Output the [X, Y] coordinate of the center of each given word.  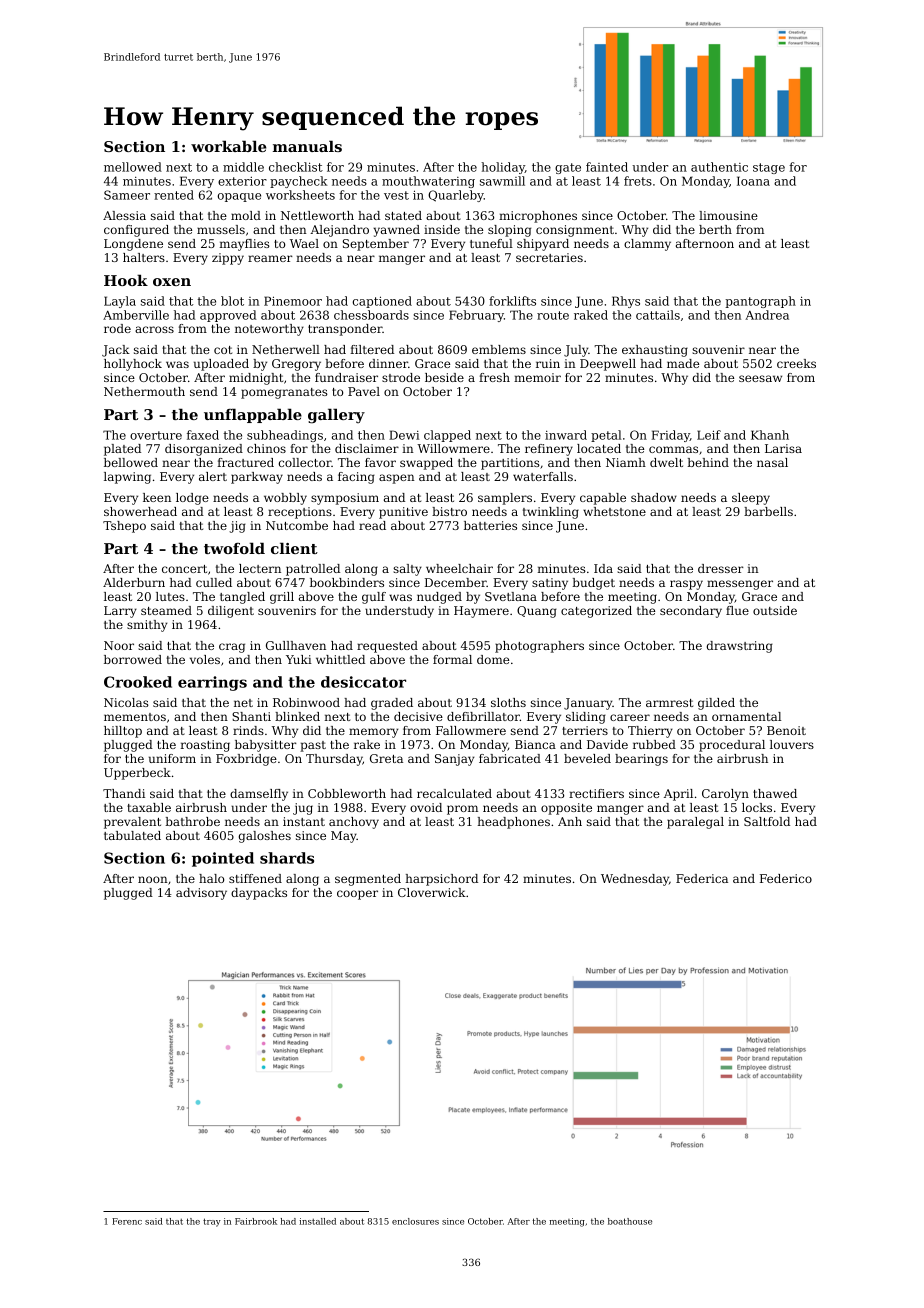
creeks [796, 363]
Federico [786, 878]
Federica [702, 878]
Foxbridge [246, 760]
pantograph [760, 302]
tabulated [132, 835]
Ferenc [127, 1221]
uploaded [221, 365]
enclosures [415, 1221]
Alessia [124, 215]
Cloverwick [432, 892]
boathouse [630, 1221]
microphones [538, 217]
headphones [514, 823]
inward [566, 435]
